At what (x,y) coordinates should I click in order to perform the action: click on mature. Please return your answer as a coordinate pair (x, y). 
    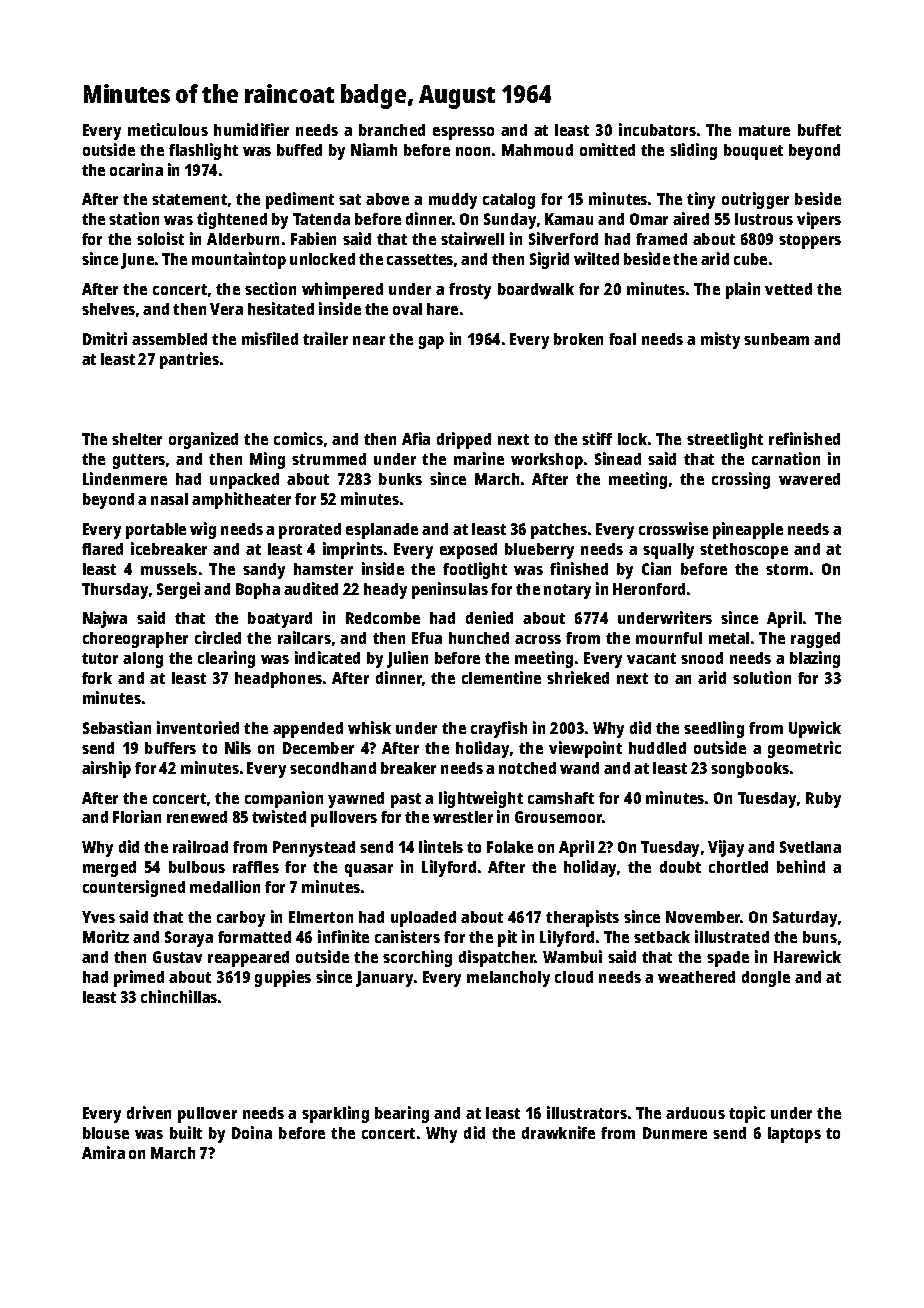
    Looking at the image, I should click on (764, 130).
